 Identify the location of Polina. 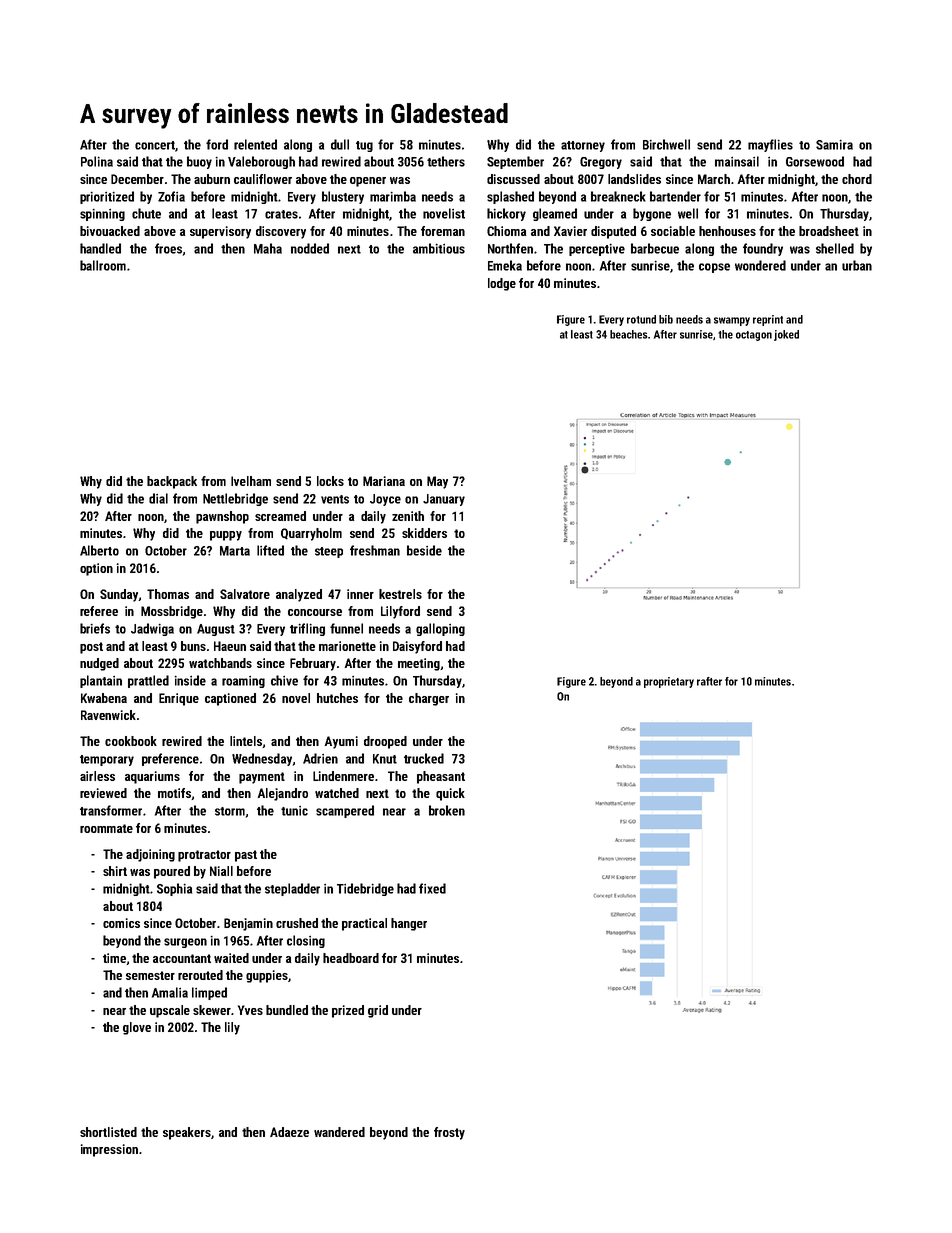
(97, 161).
